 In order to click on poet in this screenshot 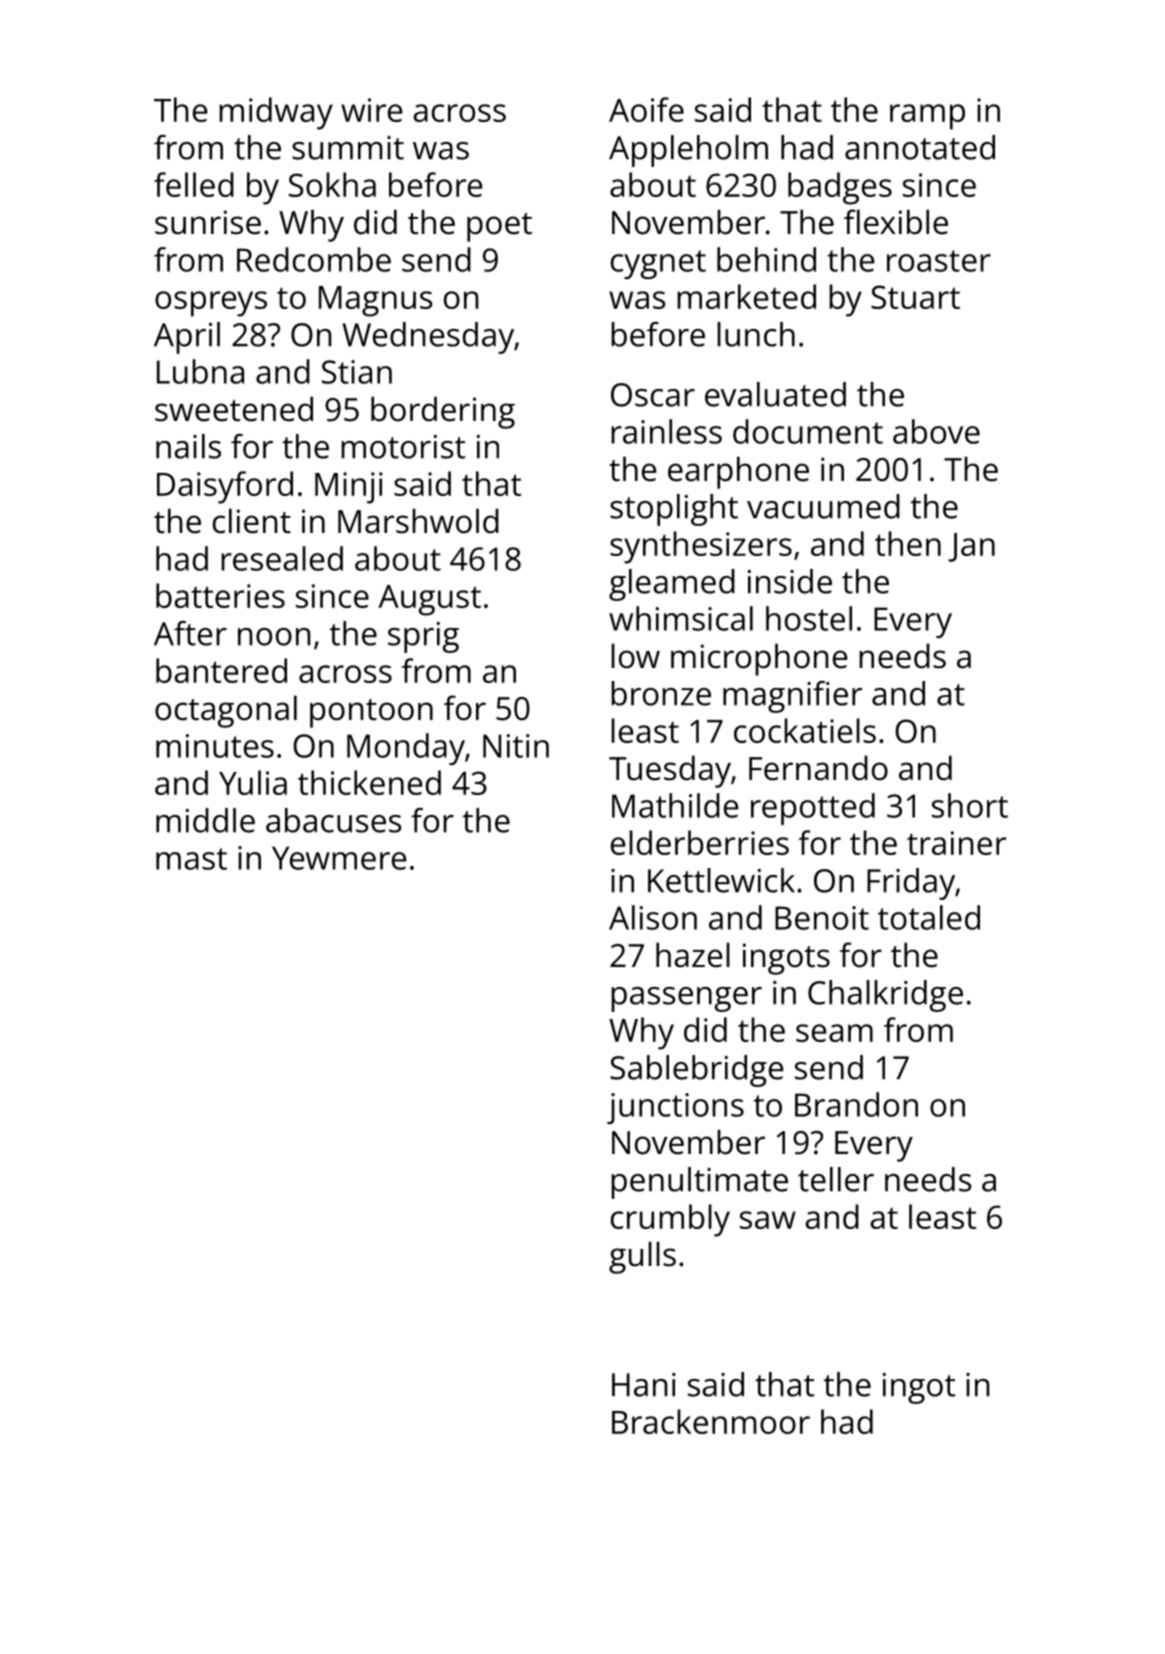, I will do `click(499, 227)`.
